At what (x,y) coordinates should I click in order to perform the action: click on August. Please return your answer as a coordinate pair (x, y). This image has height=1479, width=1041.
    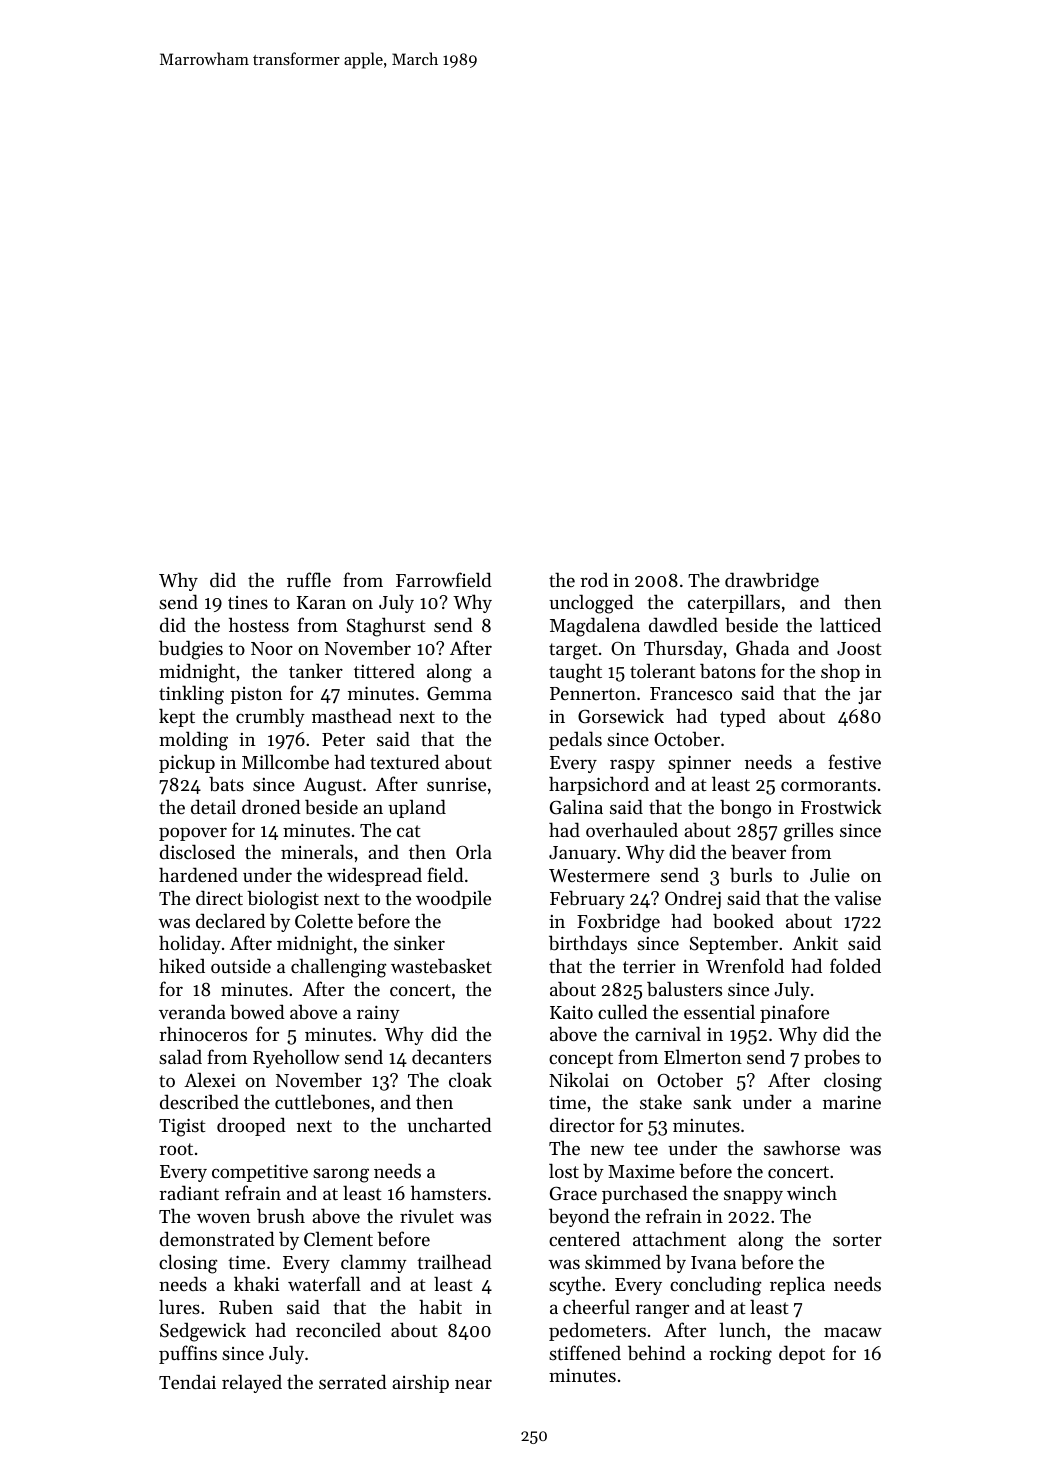
    Looking at the image, I should click on (332, 787).
